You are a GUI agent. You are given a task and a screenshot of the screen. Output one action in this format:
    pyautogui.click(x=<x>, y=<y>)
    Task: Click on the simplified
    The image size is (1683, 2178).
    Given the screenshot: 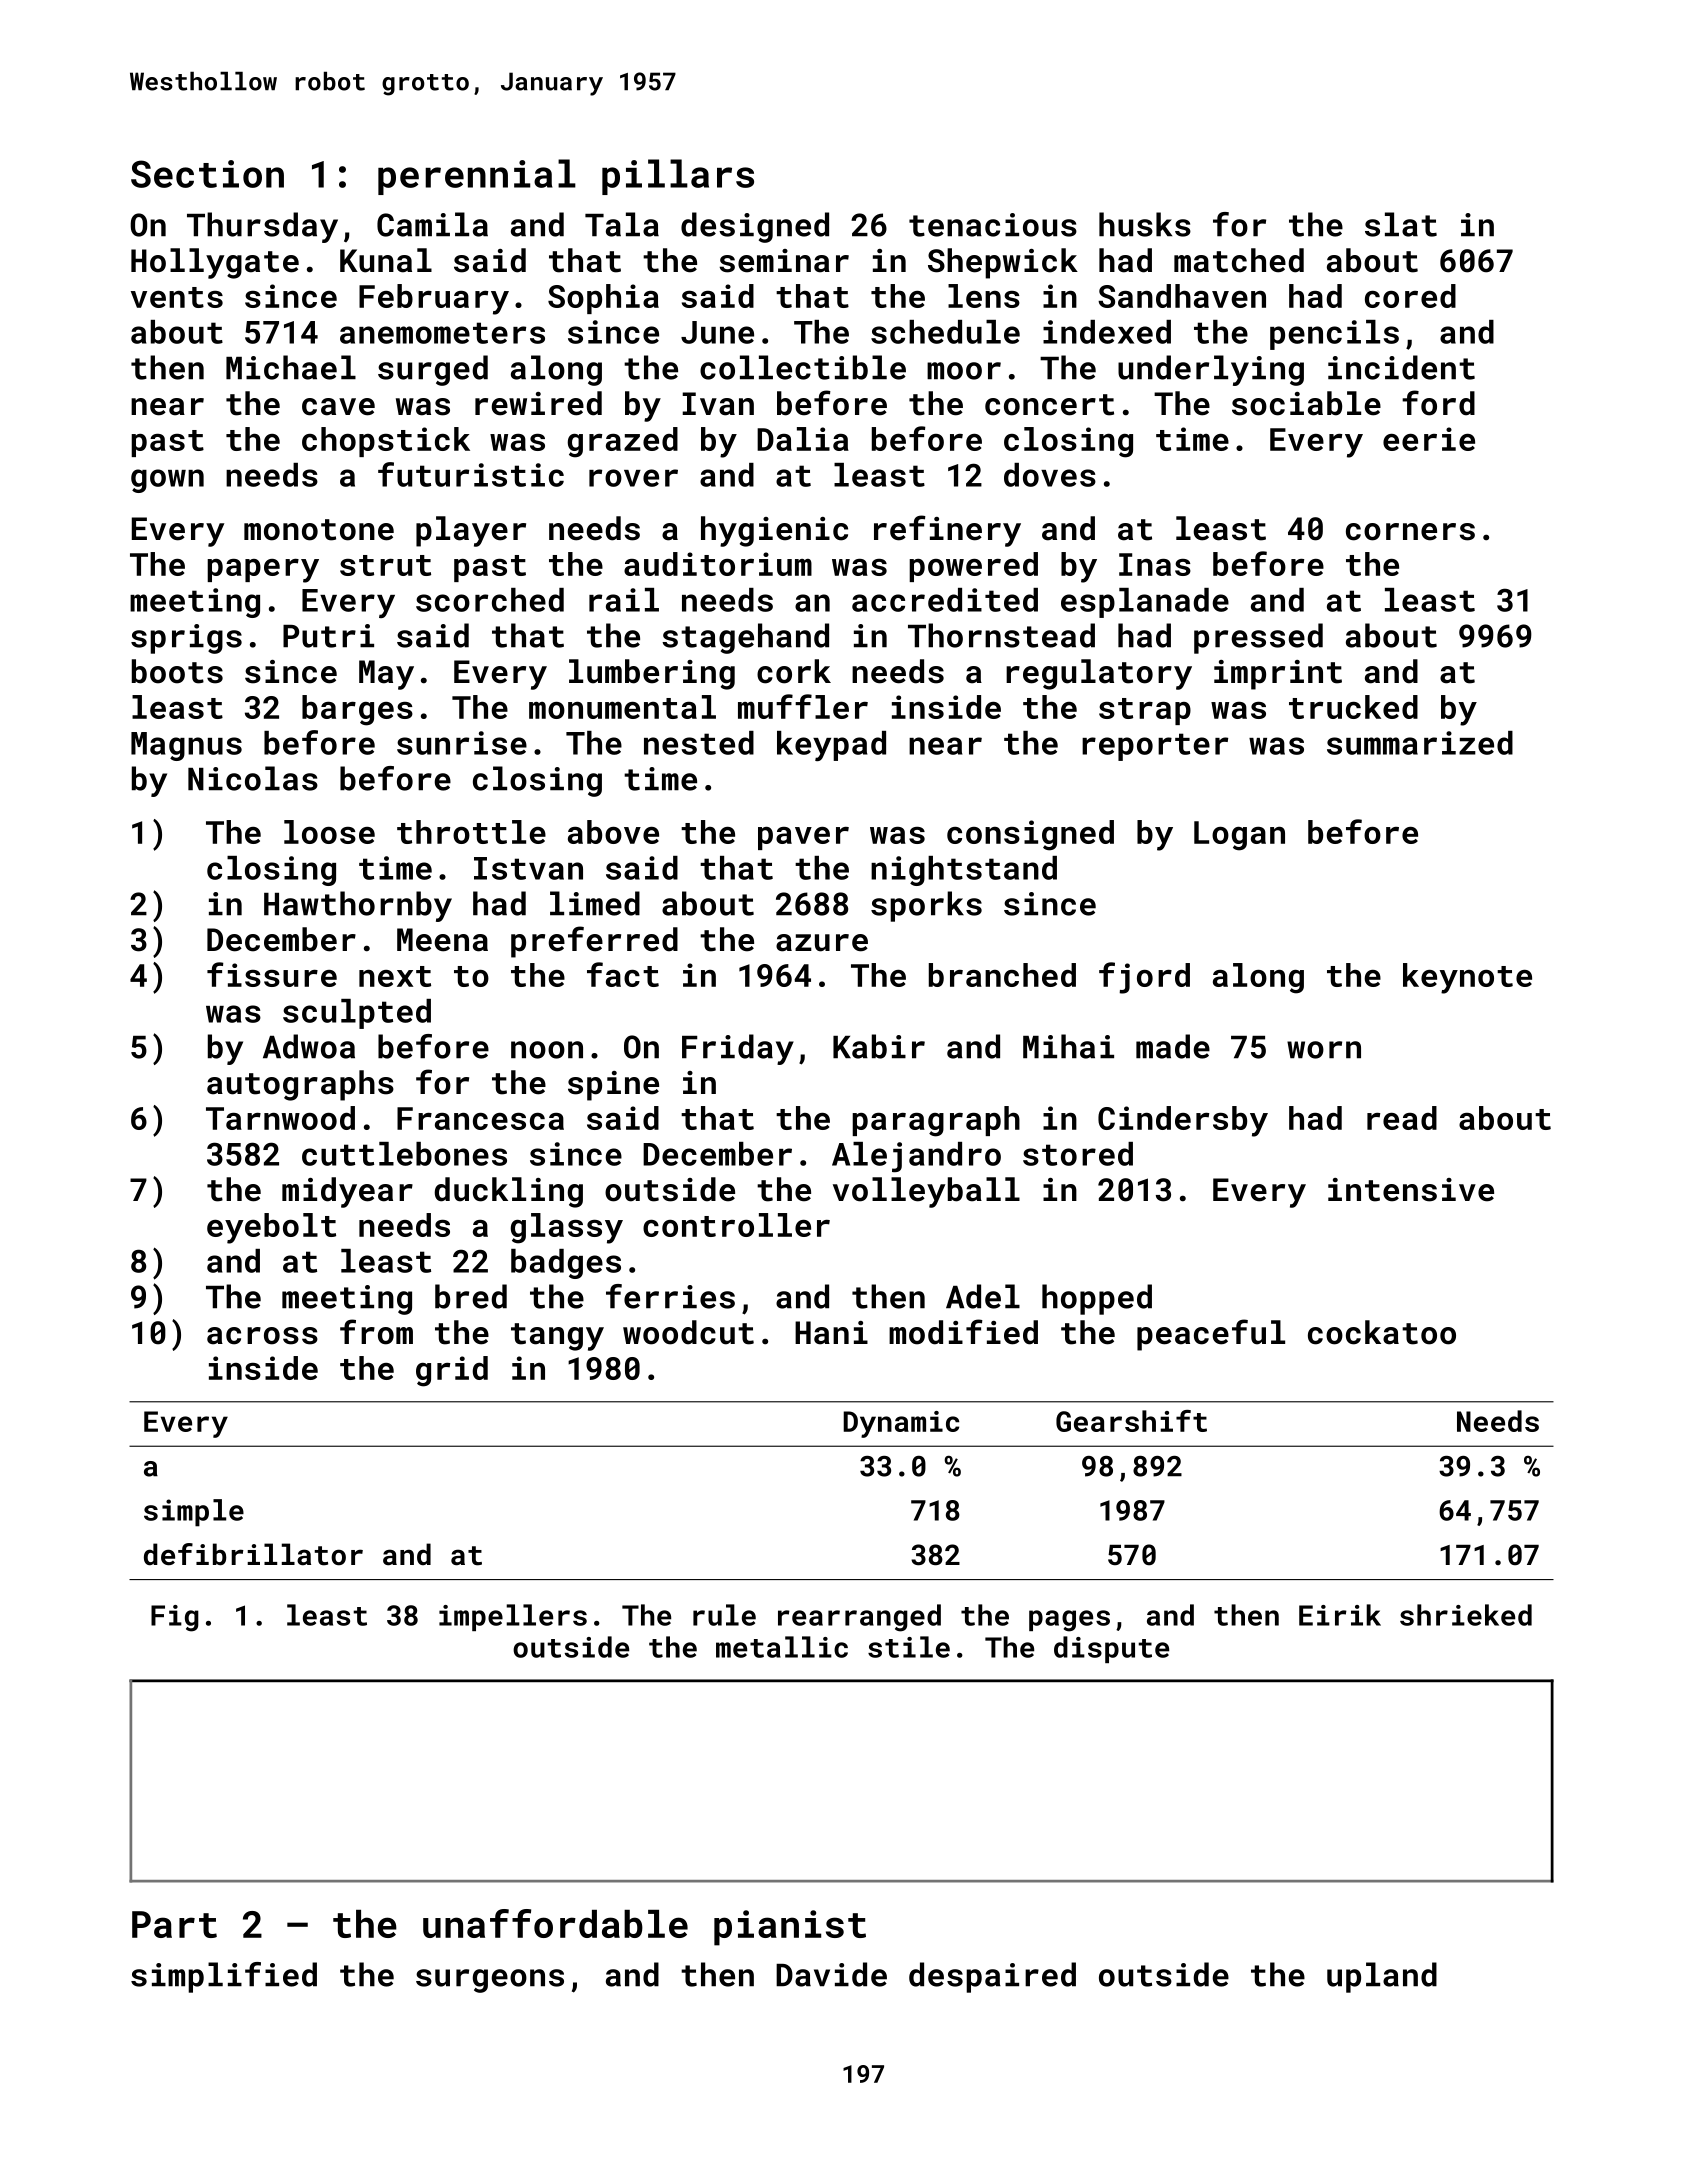 What is the action you would take?
    pyautogui.click(x=224, y=1977)
